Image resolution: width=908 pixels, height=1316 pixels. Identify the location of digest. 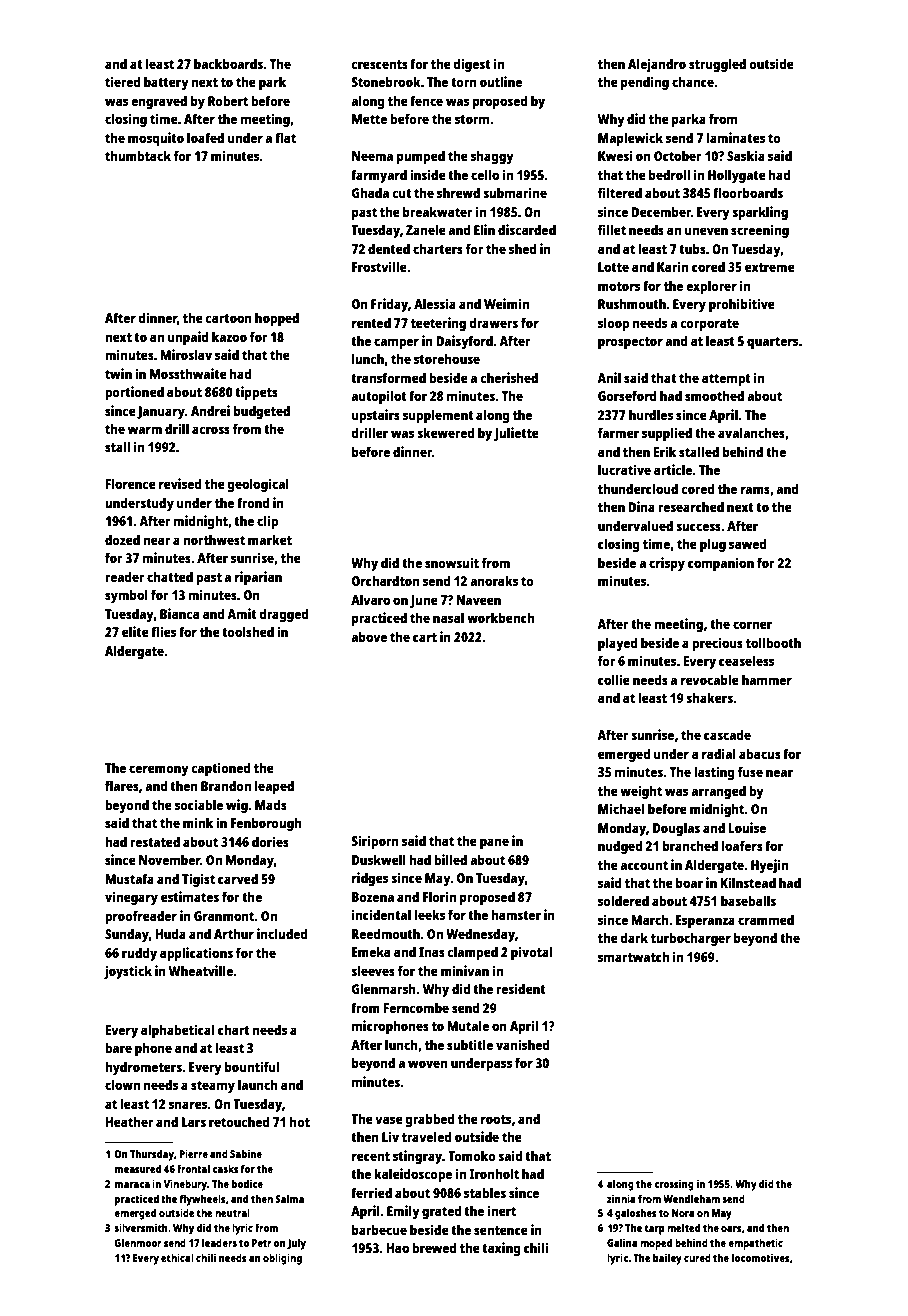
(472, 65).
